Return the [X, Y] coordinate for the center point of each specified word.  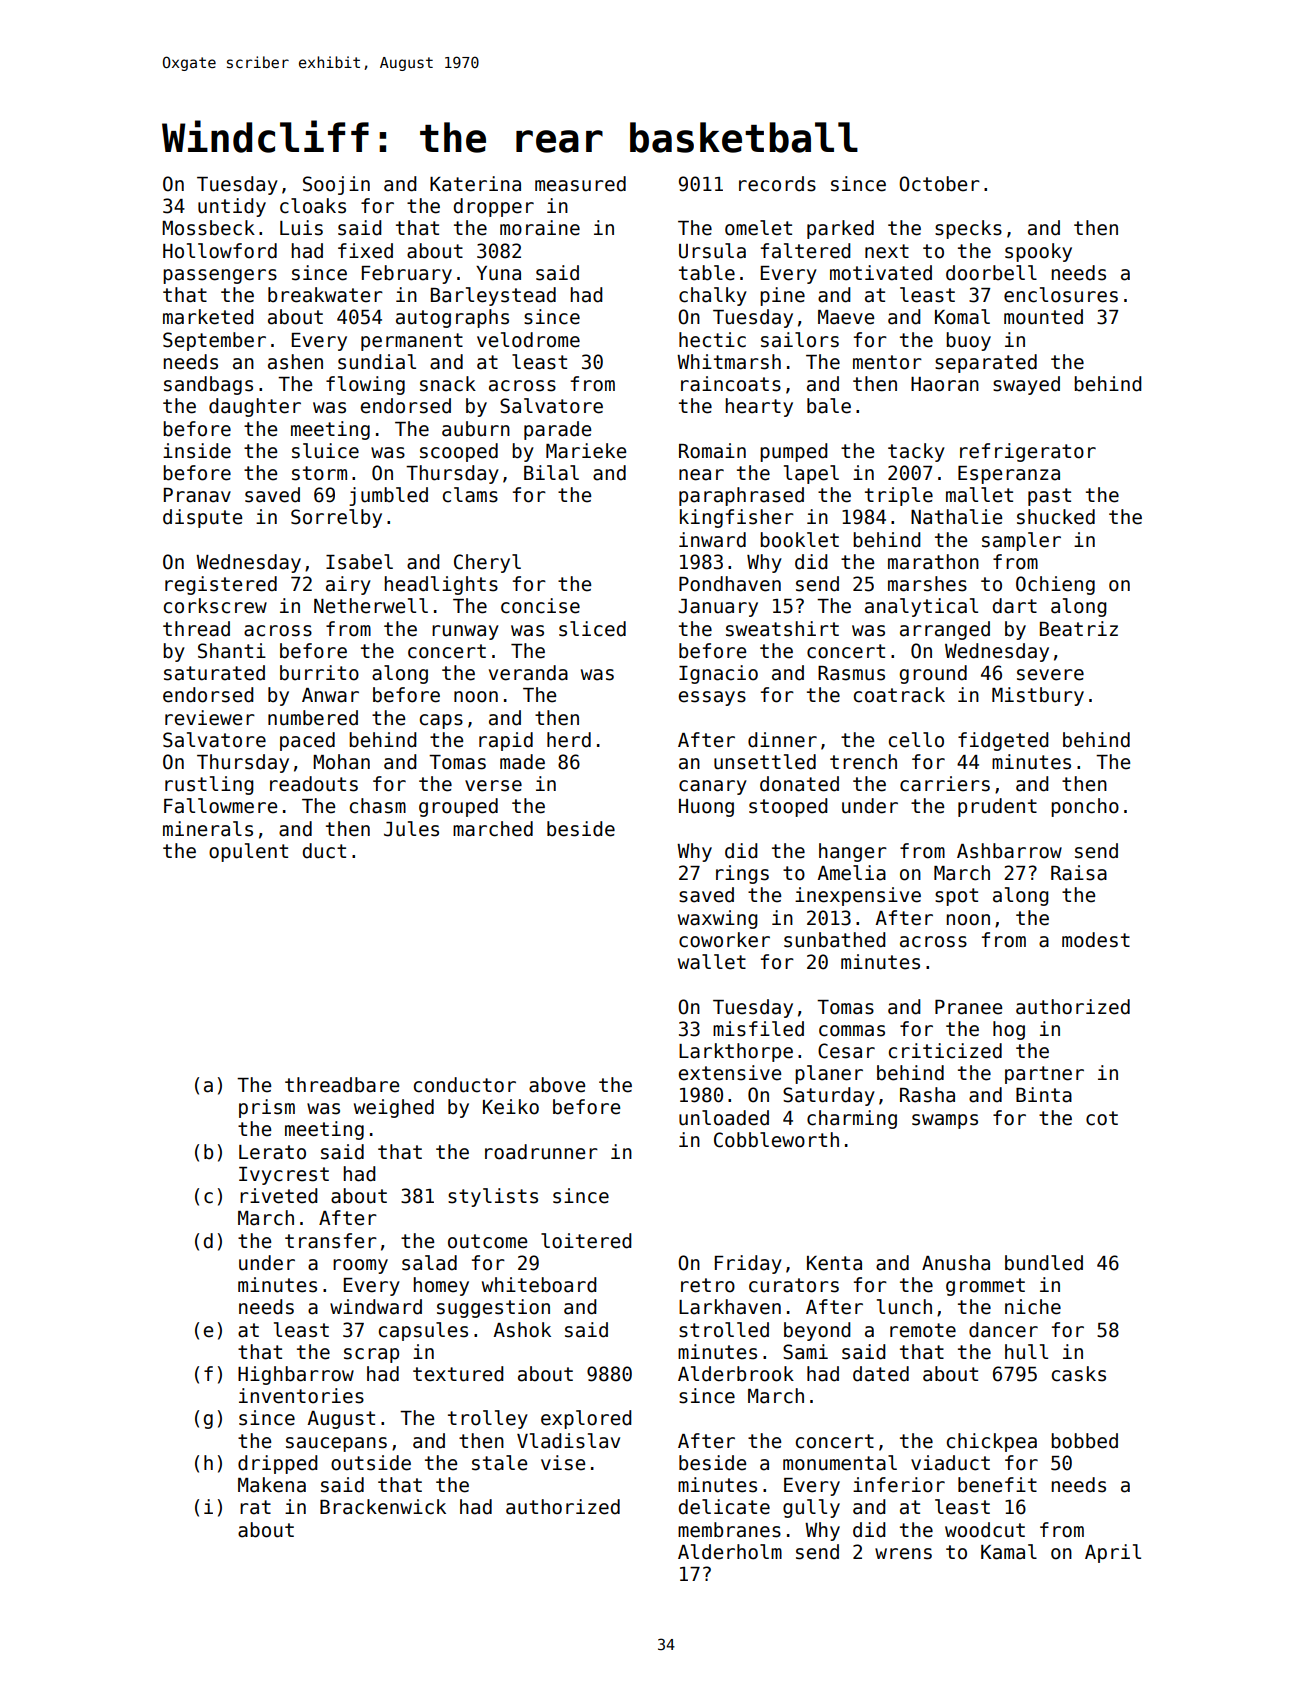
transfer [331, 1241]
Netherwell [371, 606]
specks [968, 229]
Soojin [336, 185]
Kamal [1009, 1552]
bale [829, 406]
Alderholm [730, 1552]
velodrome [528, 340]
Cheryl [487, 563]
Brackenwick [383, 1507]
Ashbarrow [1009, 851]
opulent [248, 852]
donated [799, 784]
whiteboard [539, 1285]
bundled [1044, 1263]
